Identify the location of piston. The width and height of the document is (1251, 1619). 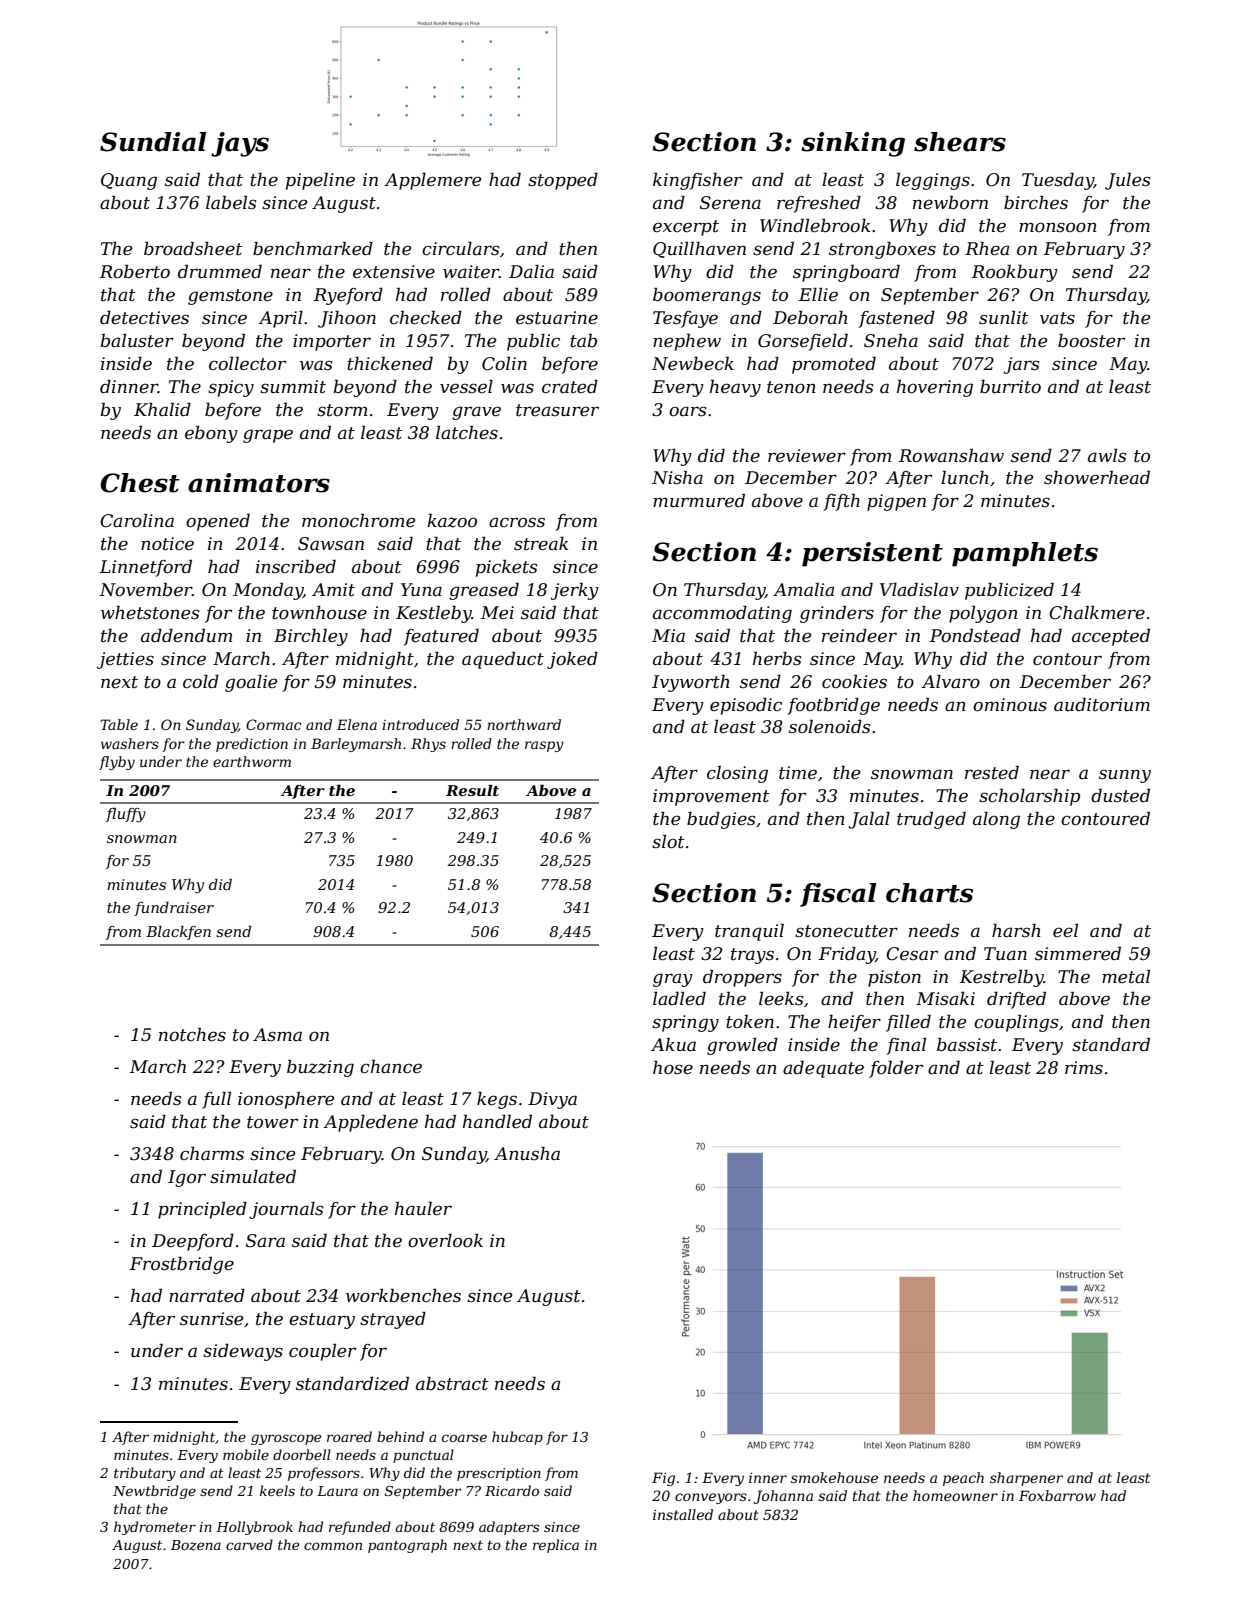
(894, 978).
